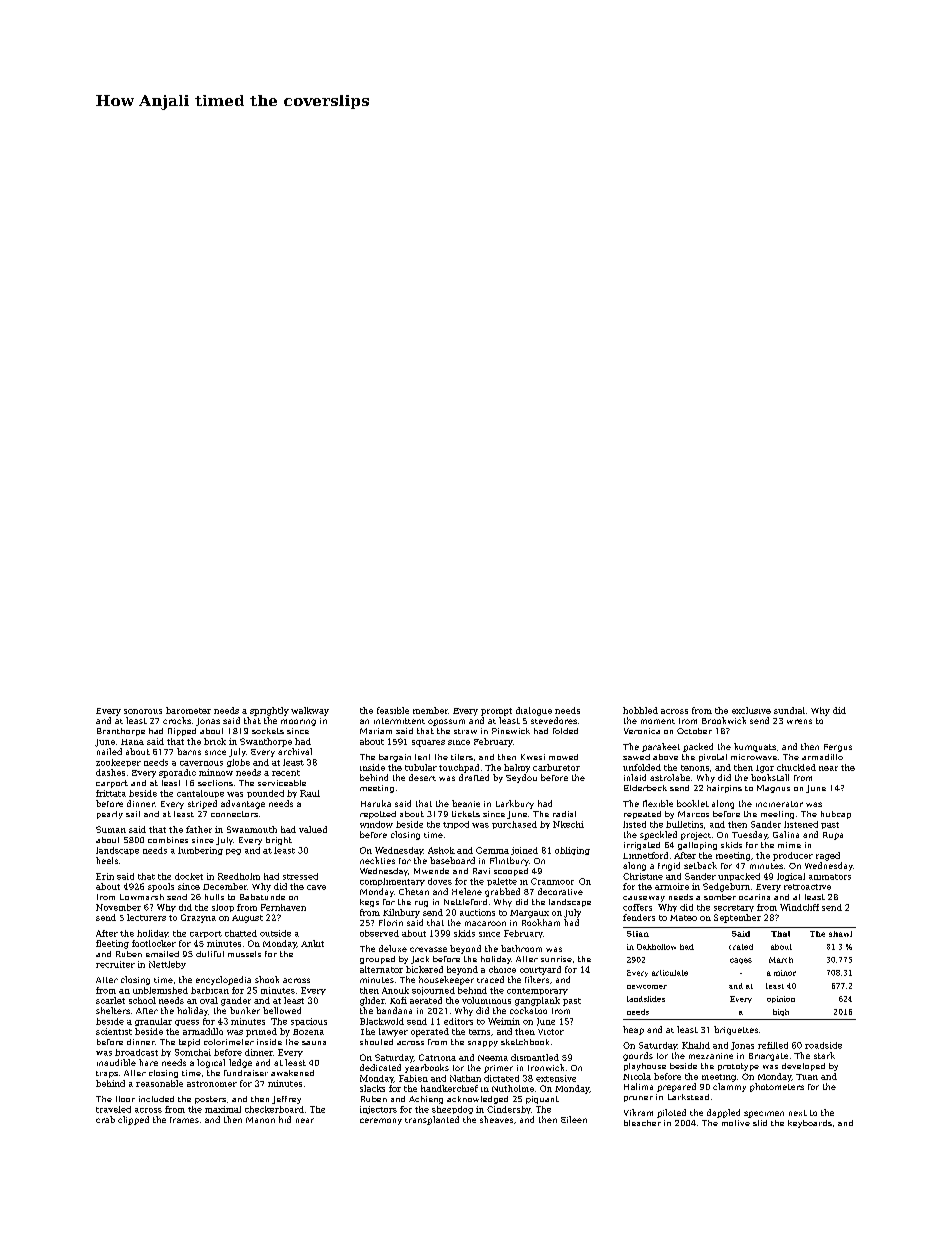 Image resolution: width=952 pixels, height=1233 pixels. I want to click on dashes, so click(110, 772).
